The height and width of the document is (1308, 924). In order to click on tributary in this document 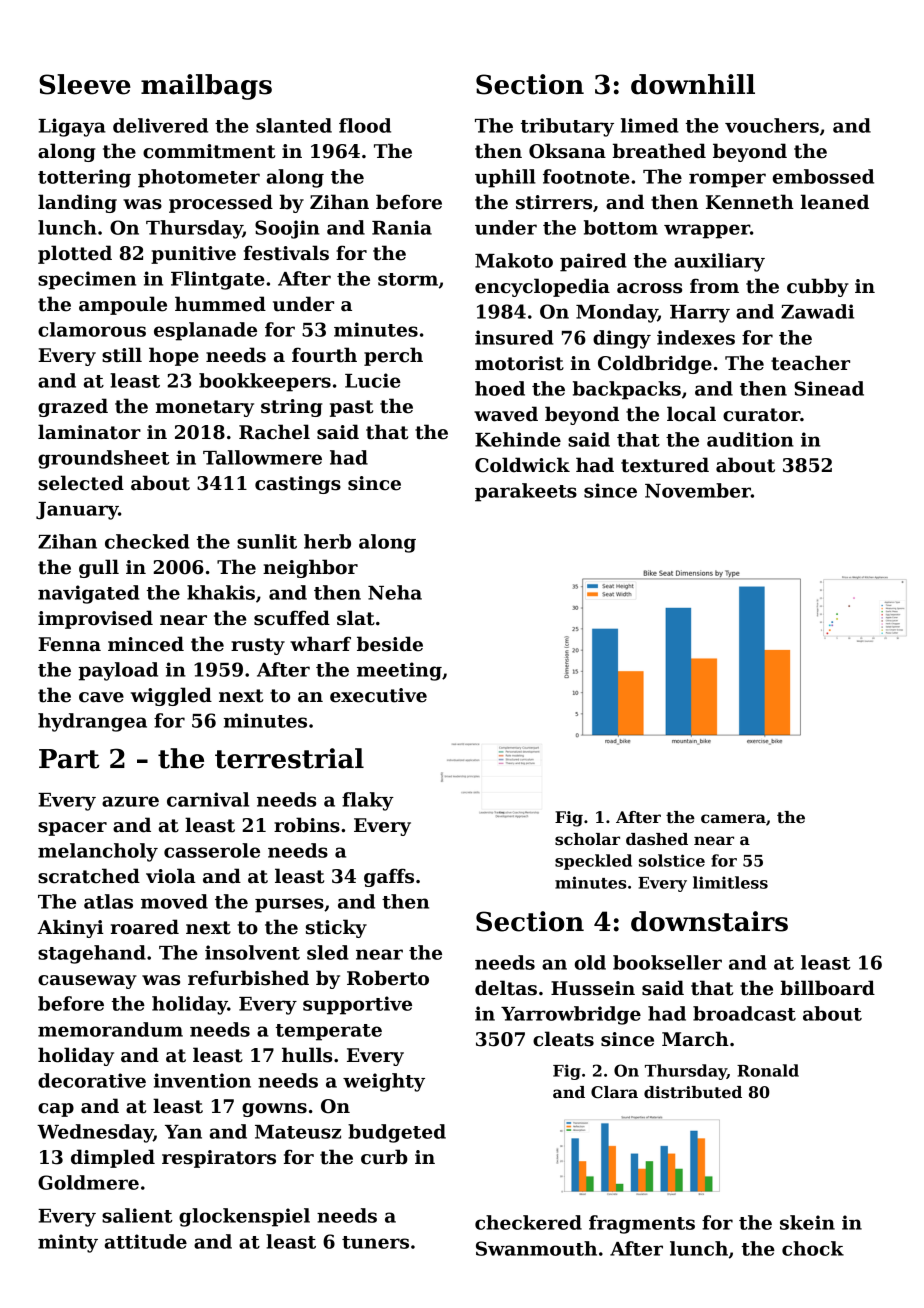, I will do `click(567, 127)`.
